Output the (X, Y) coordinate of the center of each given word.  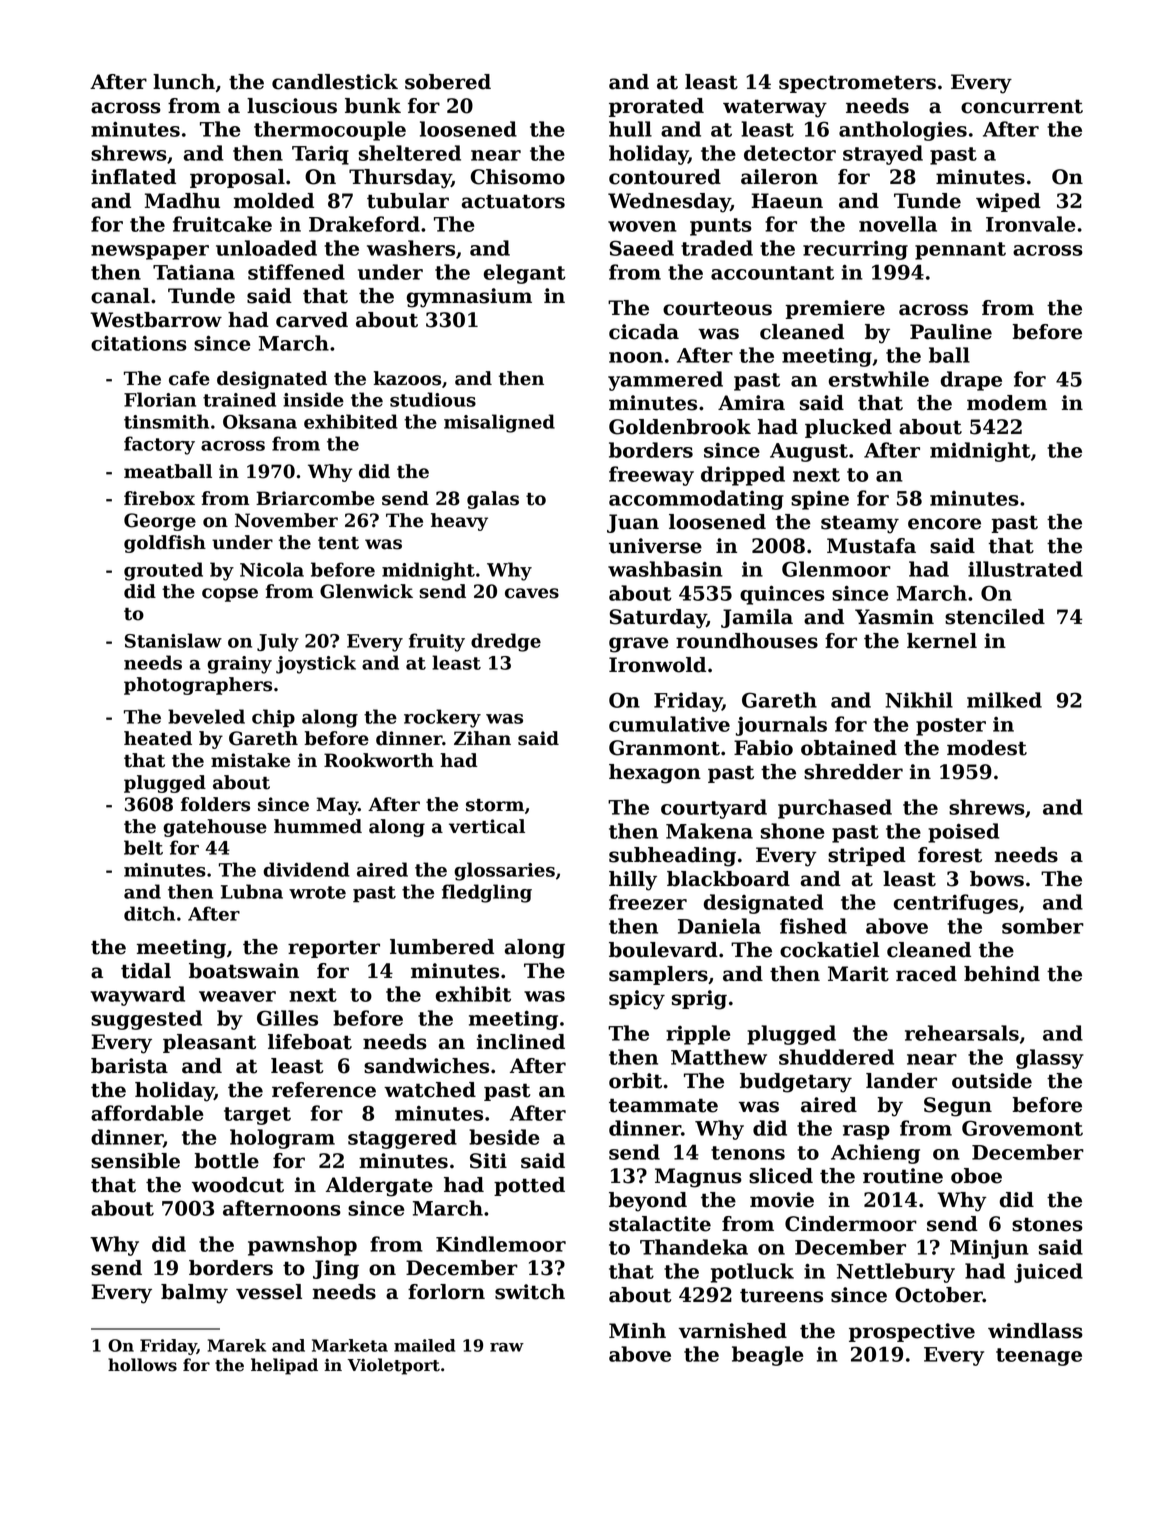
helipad (284, 1366)
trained (239, 399)
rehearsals (962, 1033)
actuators (513, 201)
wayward (137, 996)
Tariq (320, 155)
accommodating (696, 500)
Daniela (719, 926)
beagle (768, 1356)
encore (944, 524)
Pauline (951, 332)
